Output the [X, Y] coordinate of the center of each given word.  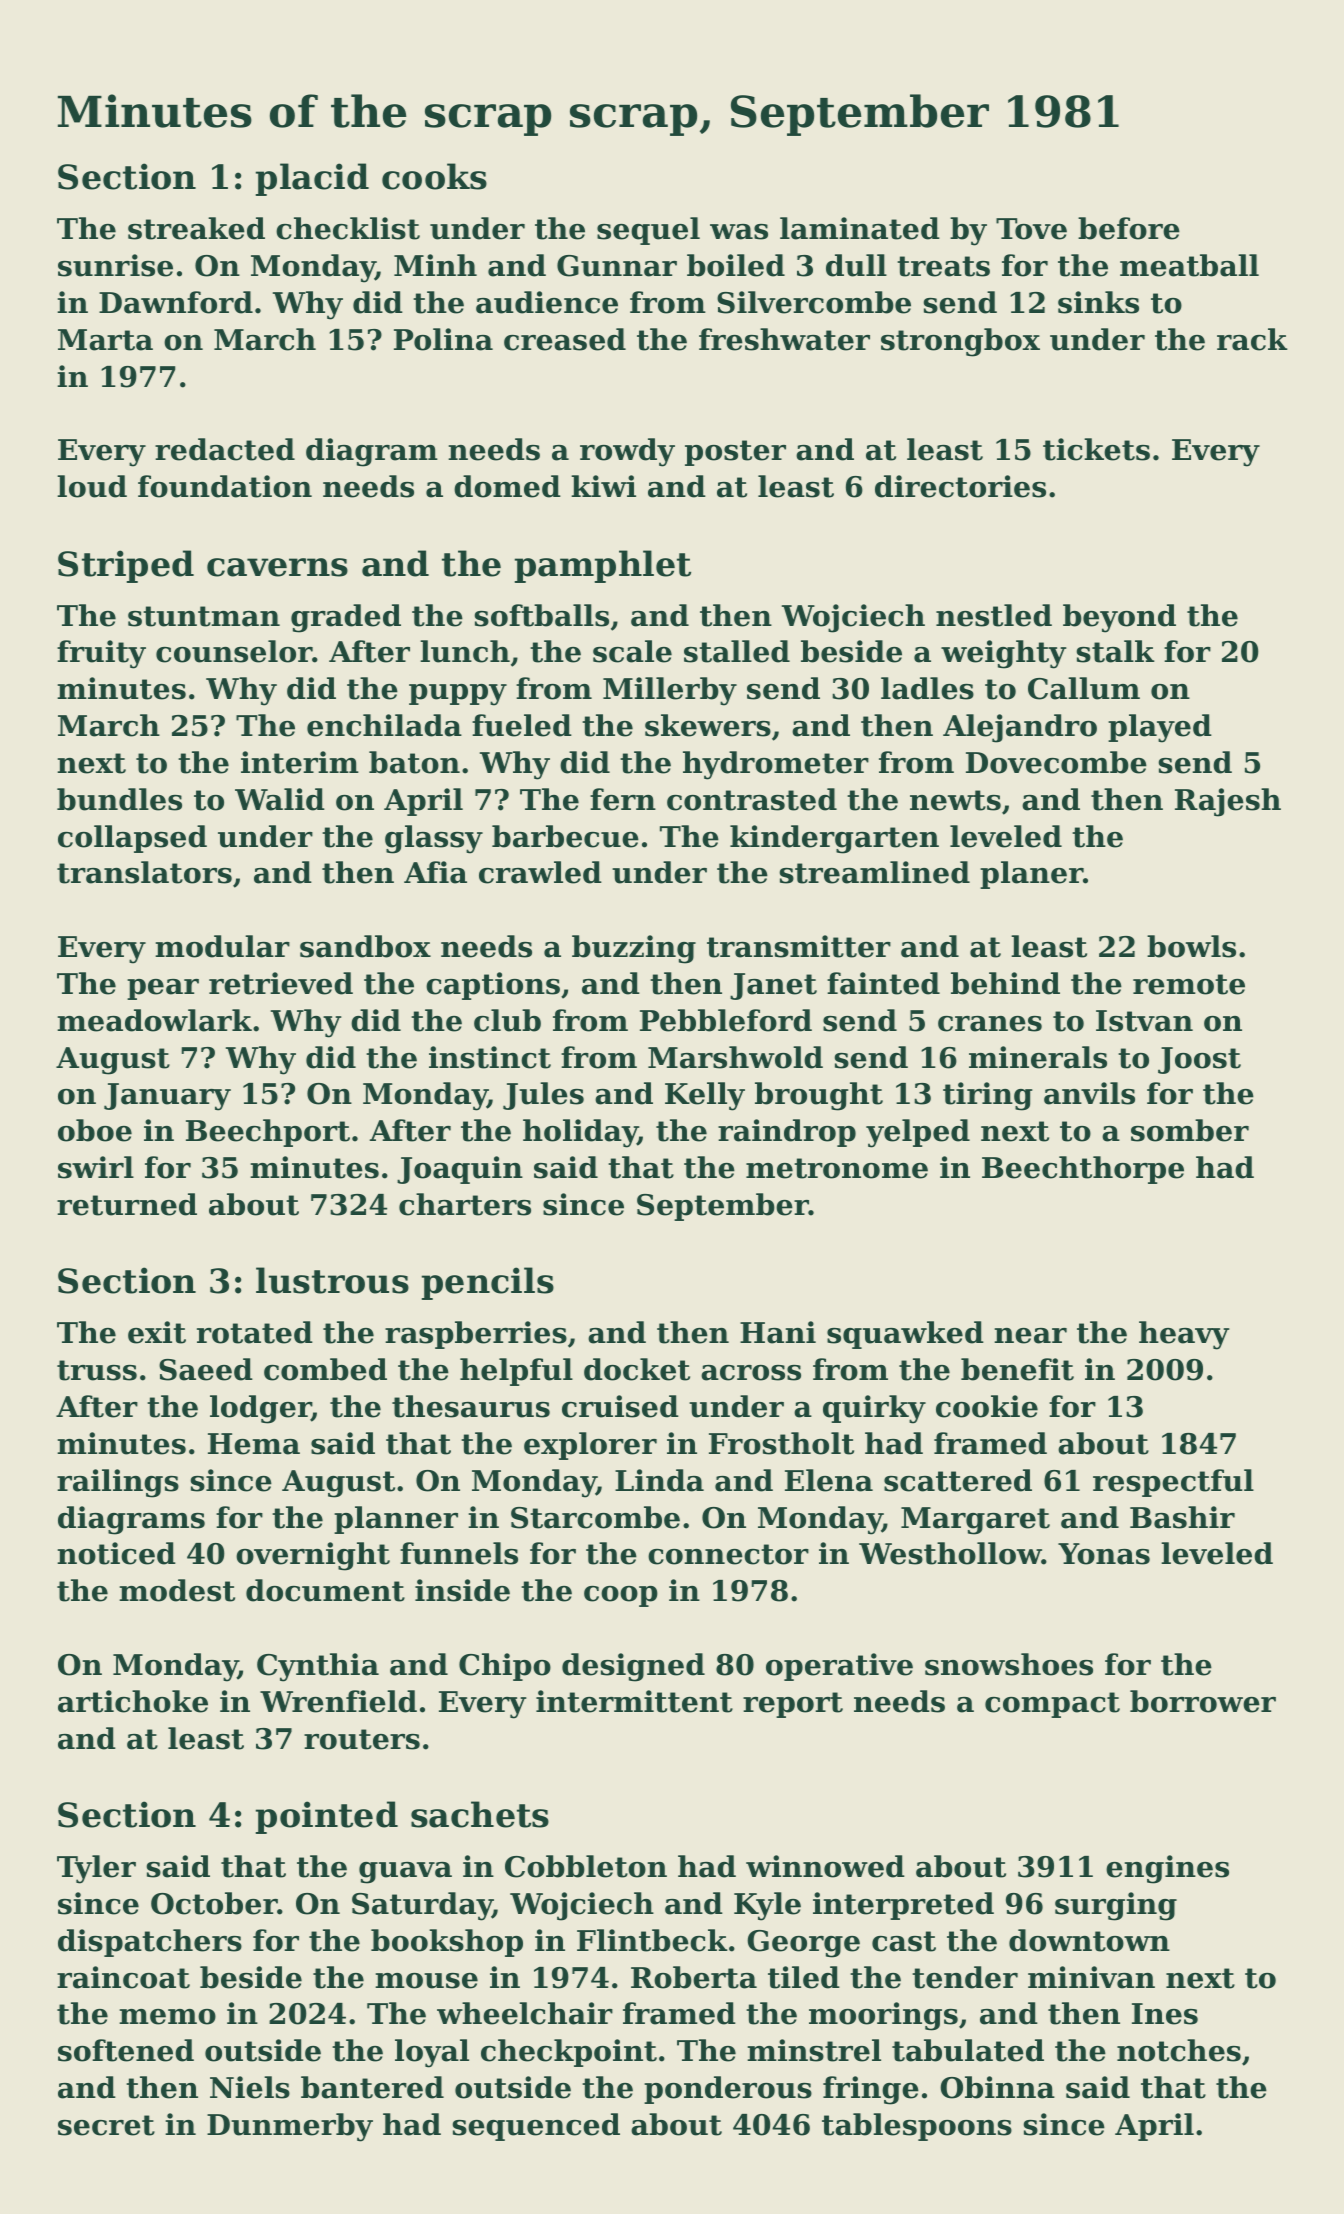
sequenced [536, 2127]
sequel [648, 231]
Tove [1031, 229]
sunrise [115, 265]
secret [106, 2125]
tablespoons [917, 2127]
